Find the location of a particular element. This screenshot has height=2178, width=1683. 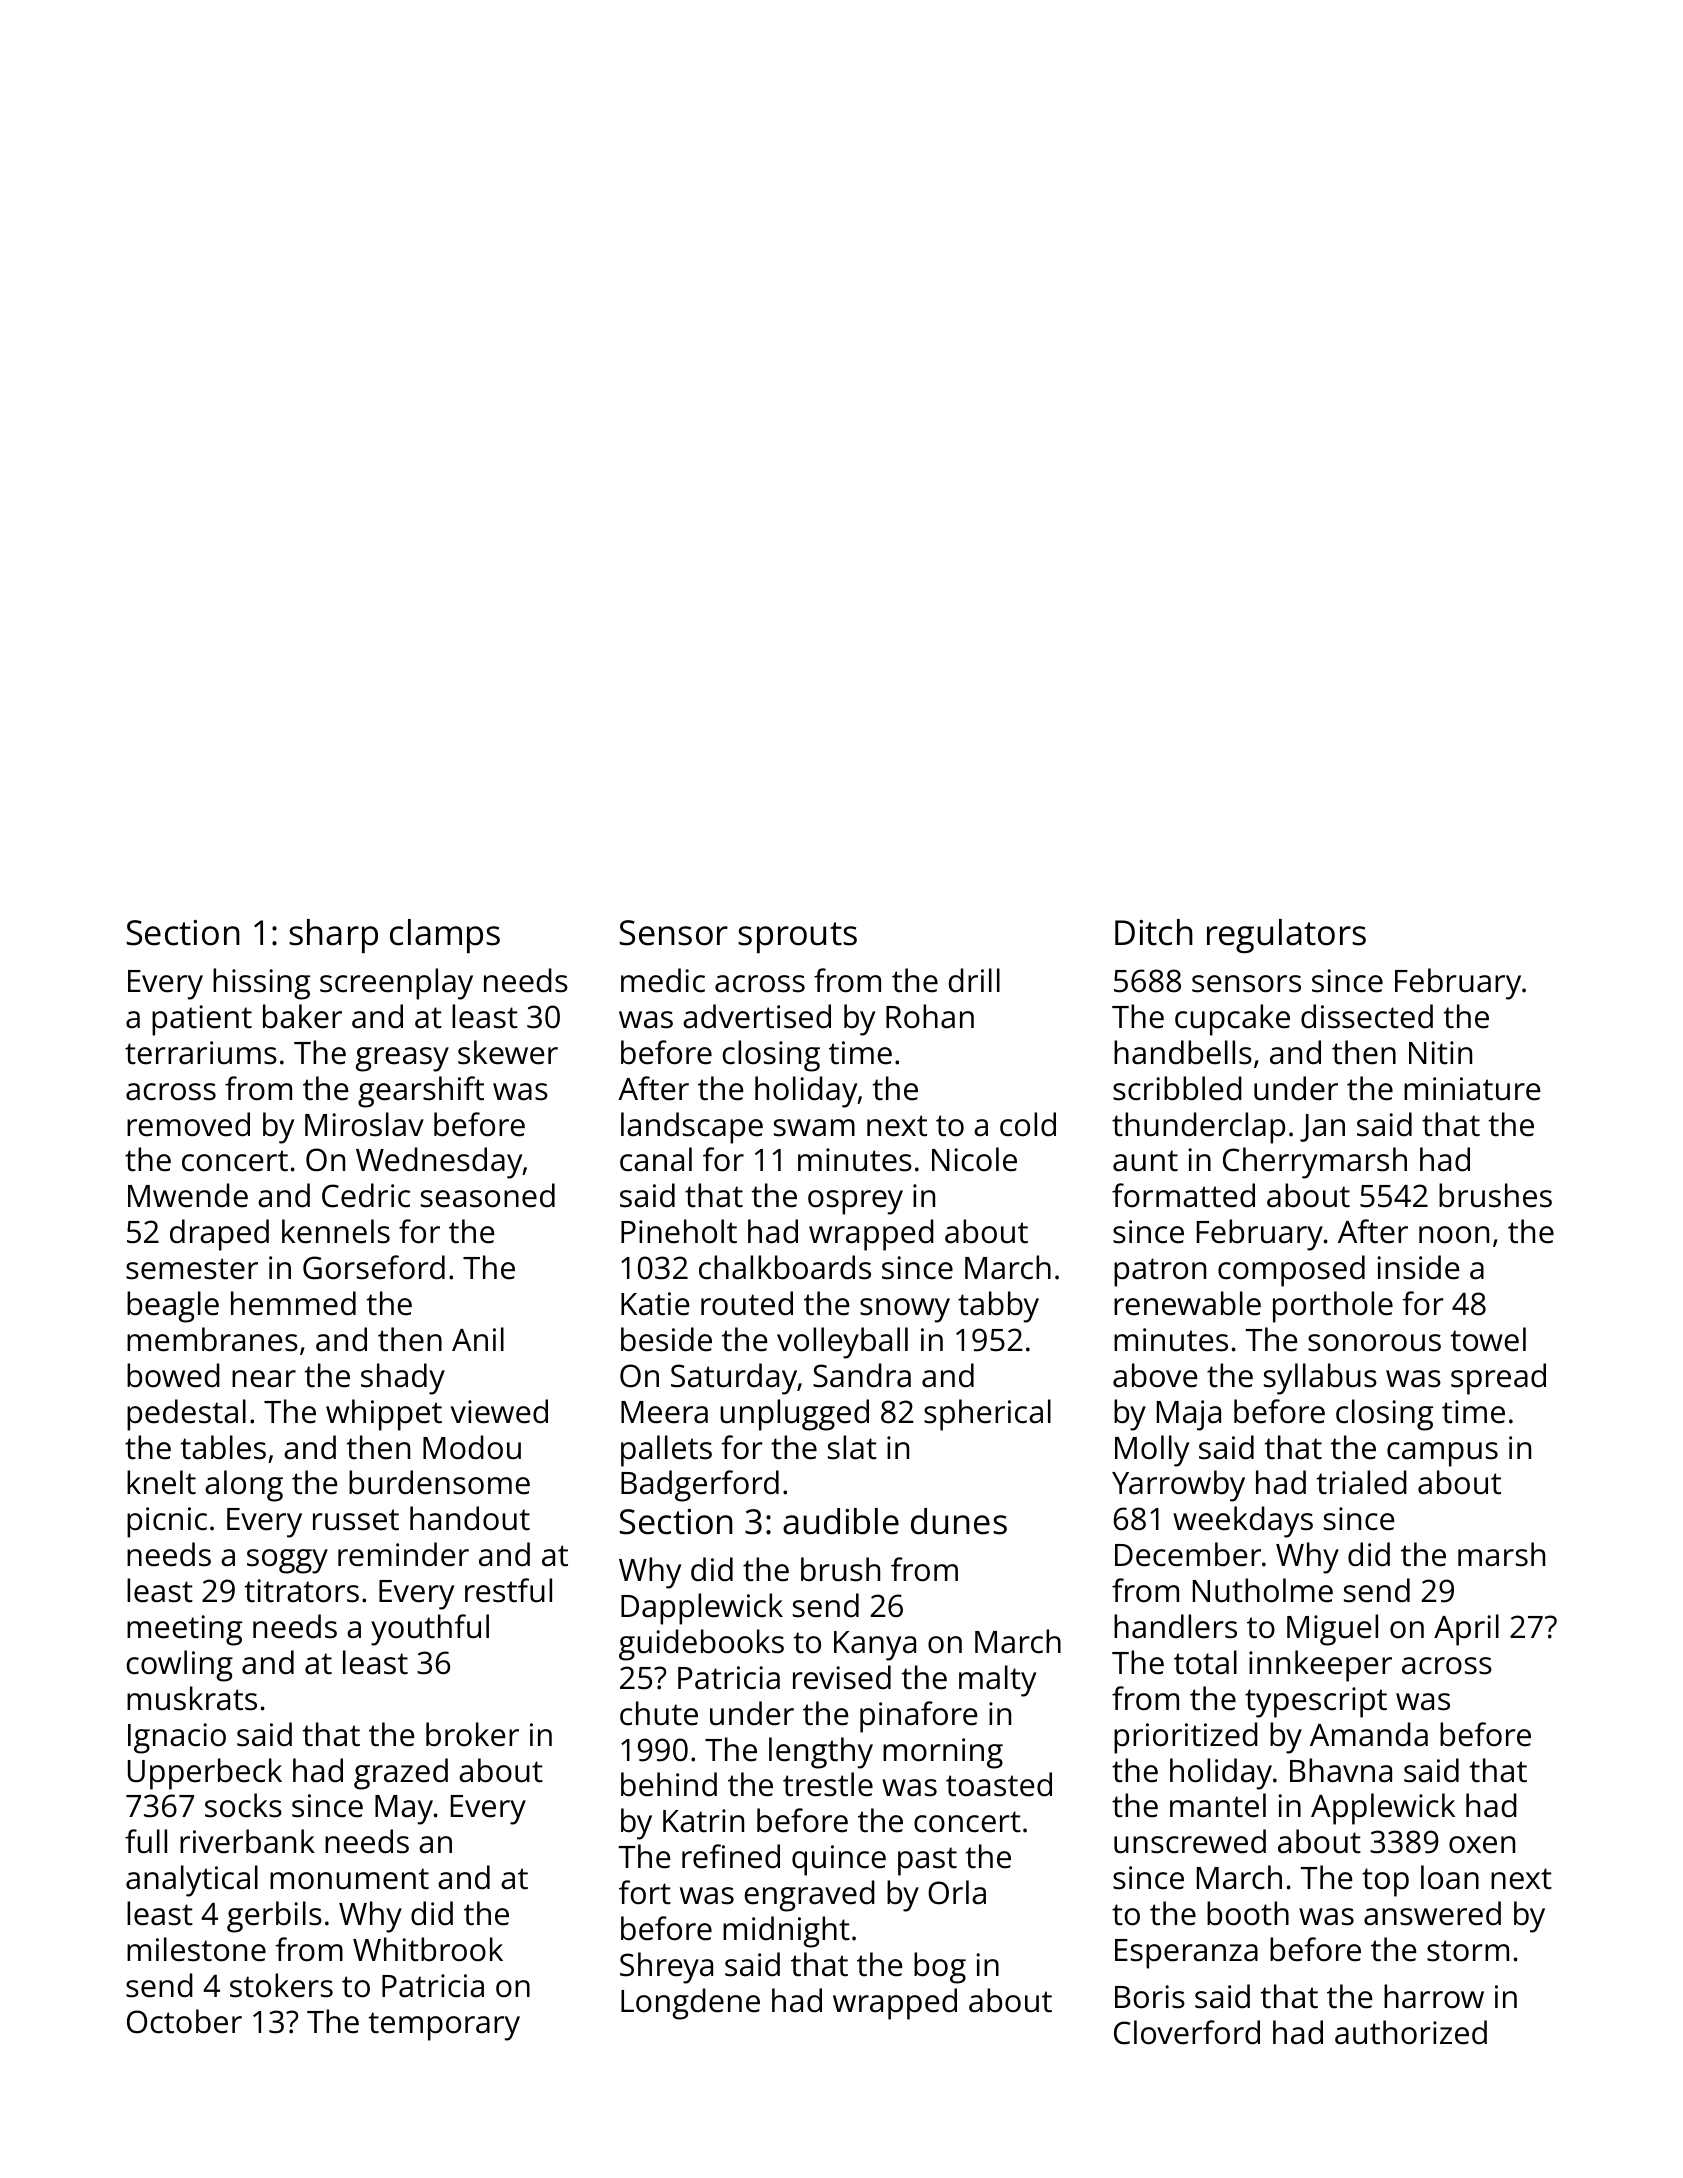

Amanda is located at coordinates (1369, 1734).
